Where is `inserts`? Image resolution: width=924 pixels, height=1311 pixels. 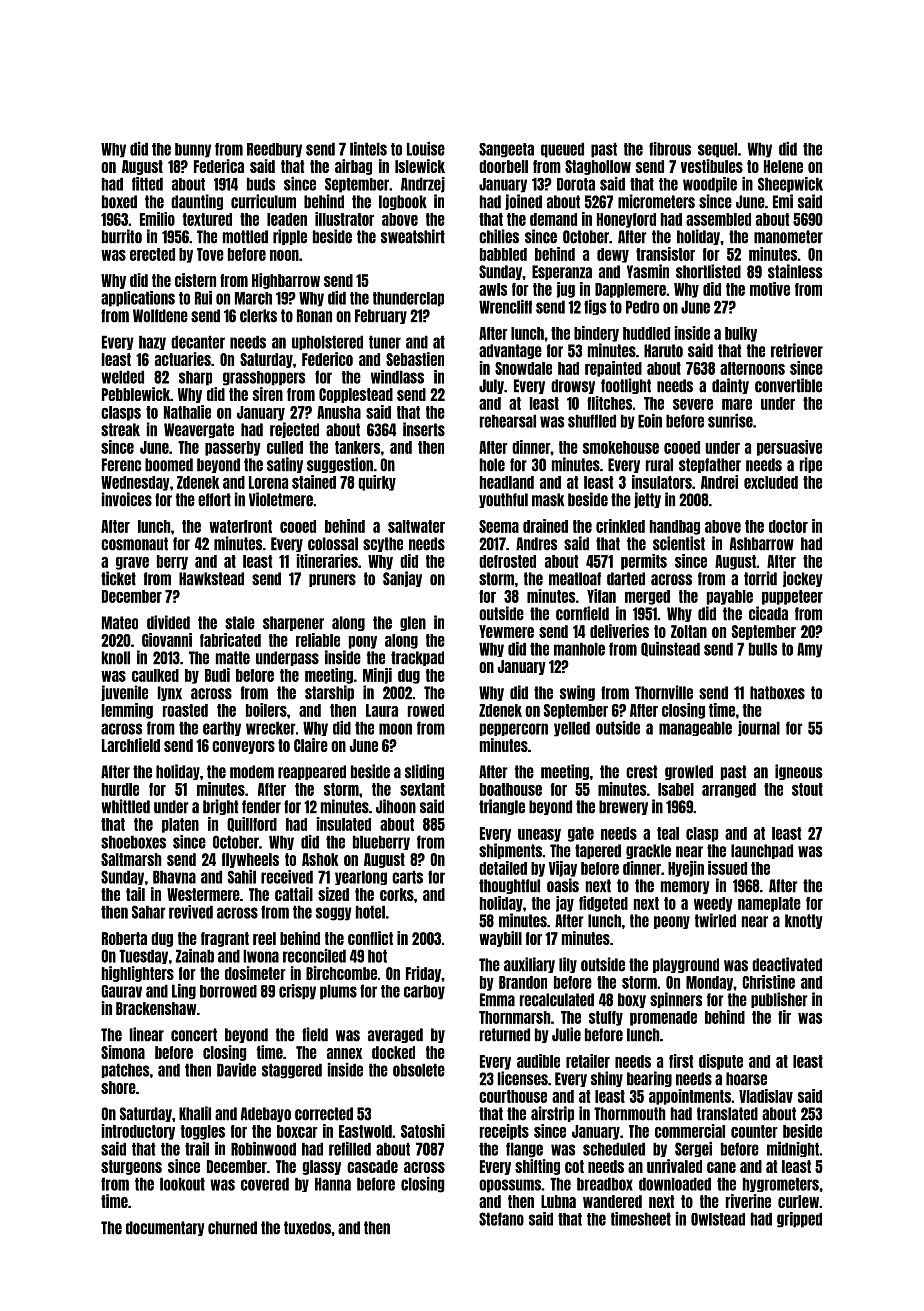
inserts is located at coordinates (424, 429).
